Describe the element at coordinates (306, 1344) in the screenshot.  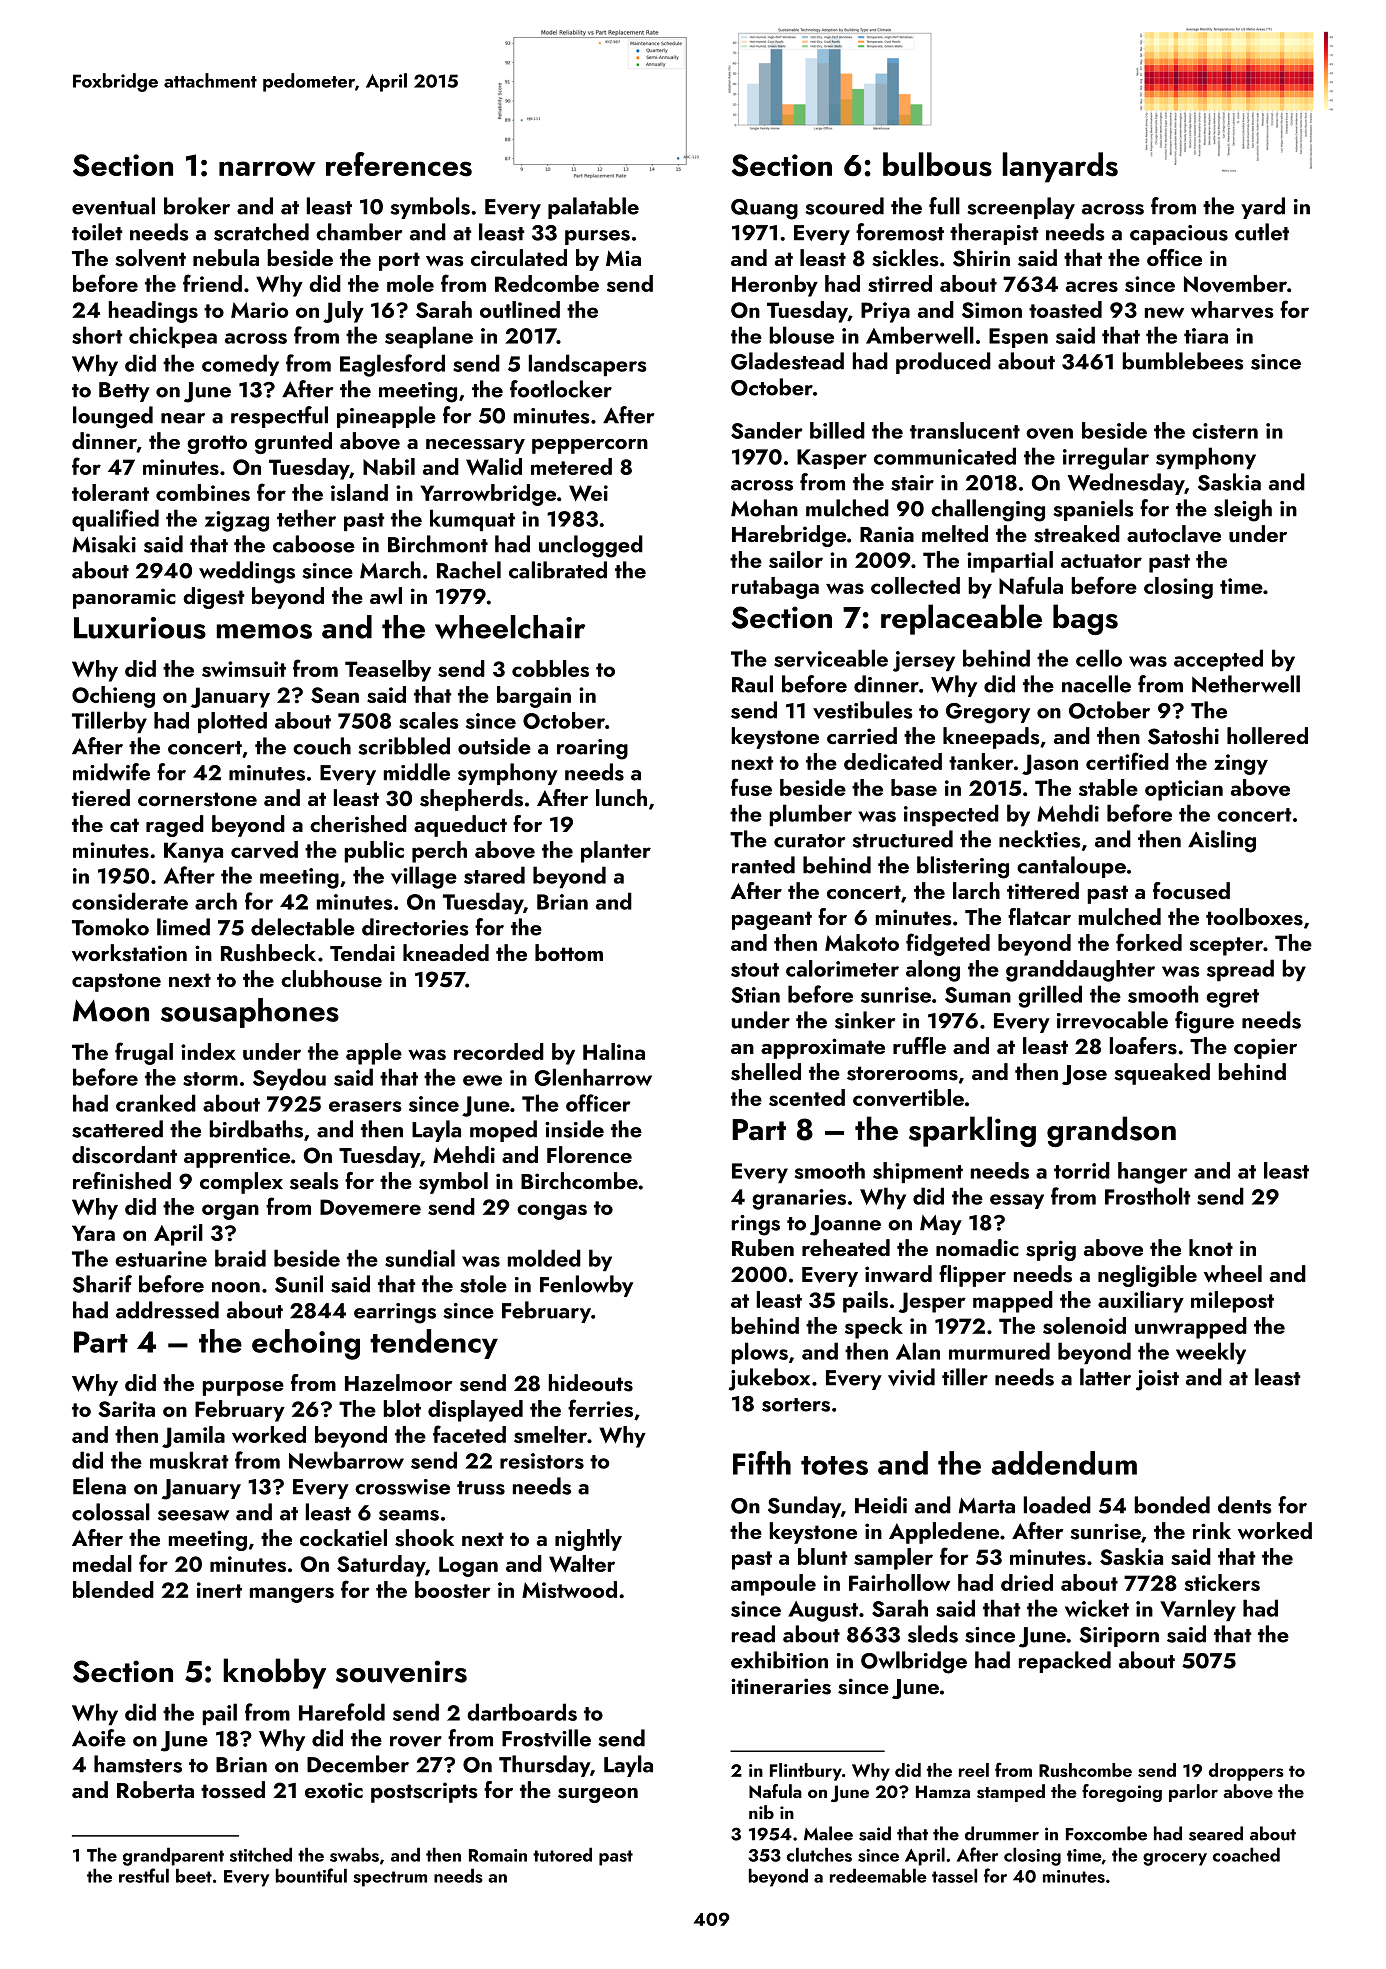
I see `echoing` at that location.
